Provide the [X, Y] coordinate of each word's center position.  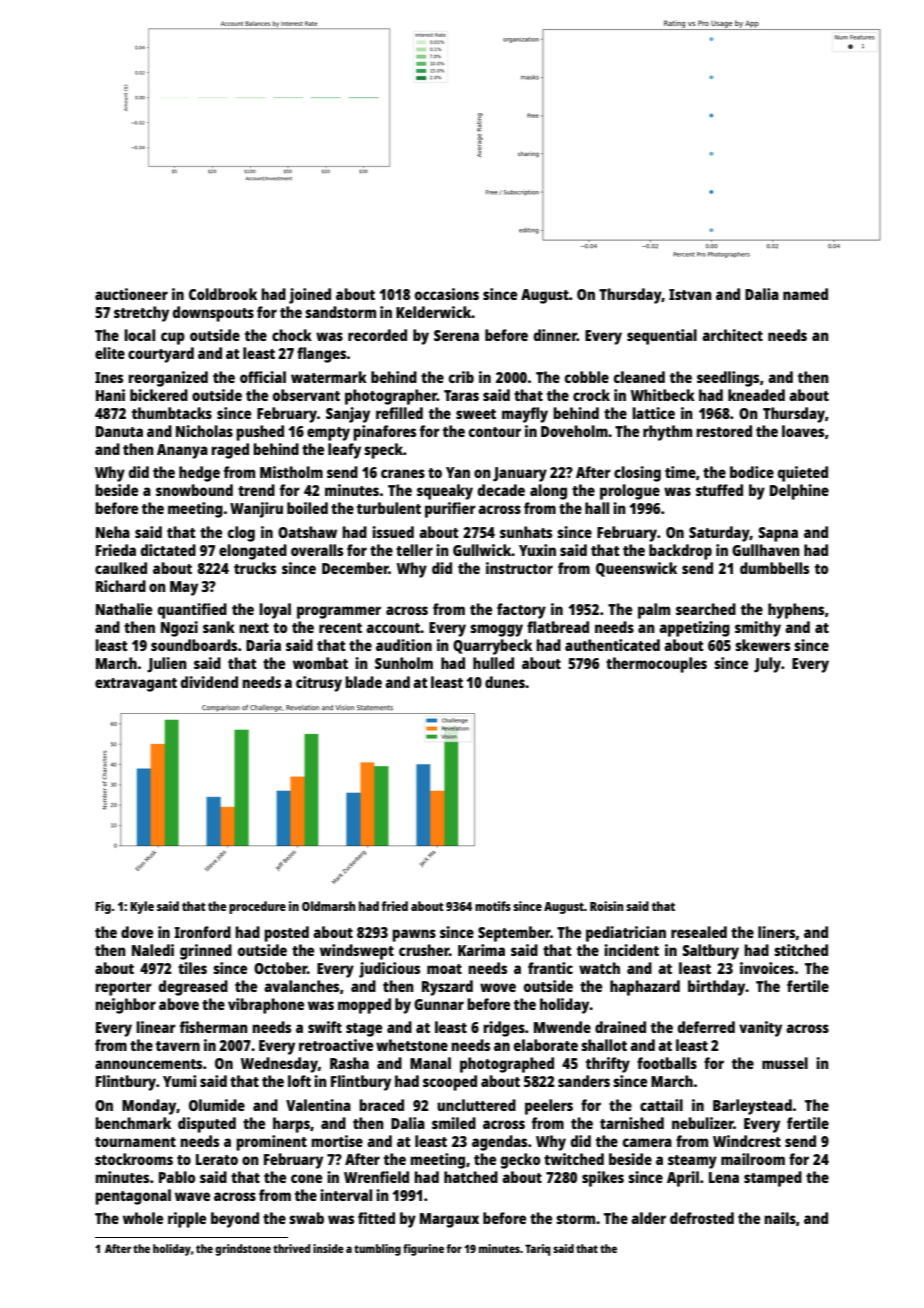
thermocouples [656, 665]
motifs [493, 906]
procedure [257, 907]
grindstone [243, 1250]
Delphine [799, 492]
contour [495, 432]
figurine [423, 1250]
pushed [260, 433]
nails [780, 1218]
